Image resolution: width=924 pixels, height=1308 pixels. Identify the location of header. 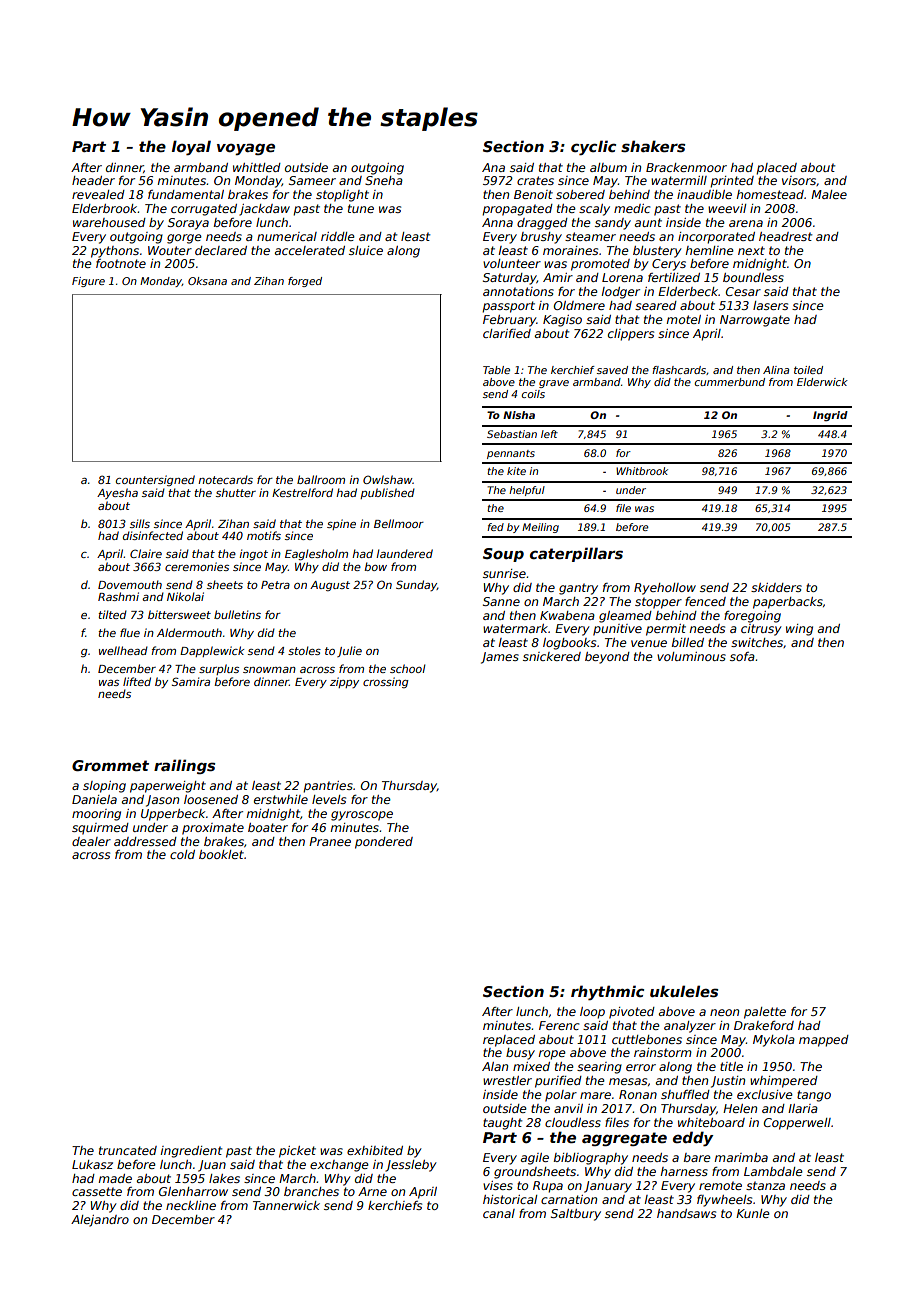
(93, 180).
